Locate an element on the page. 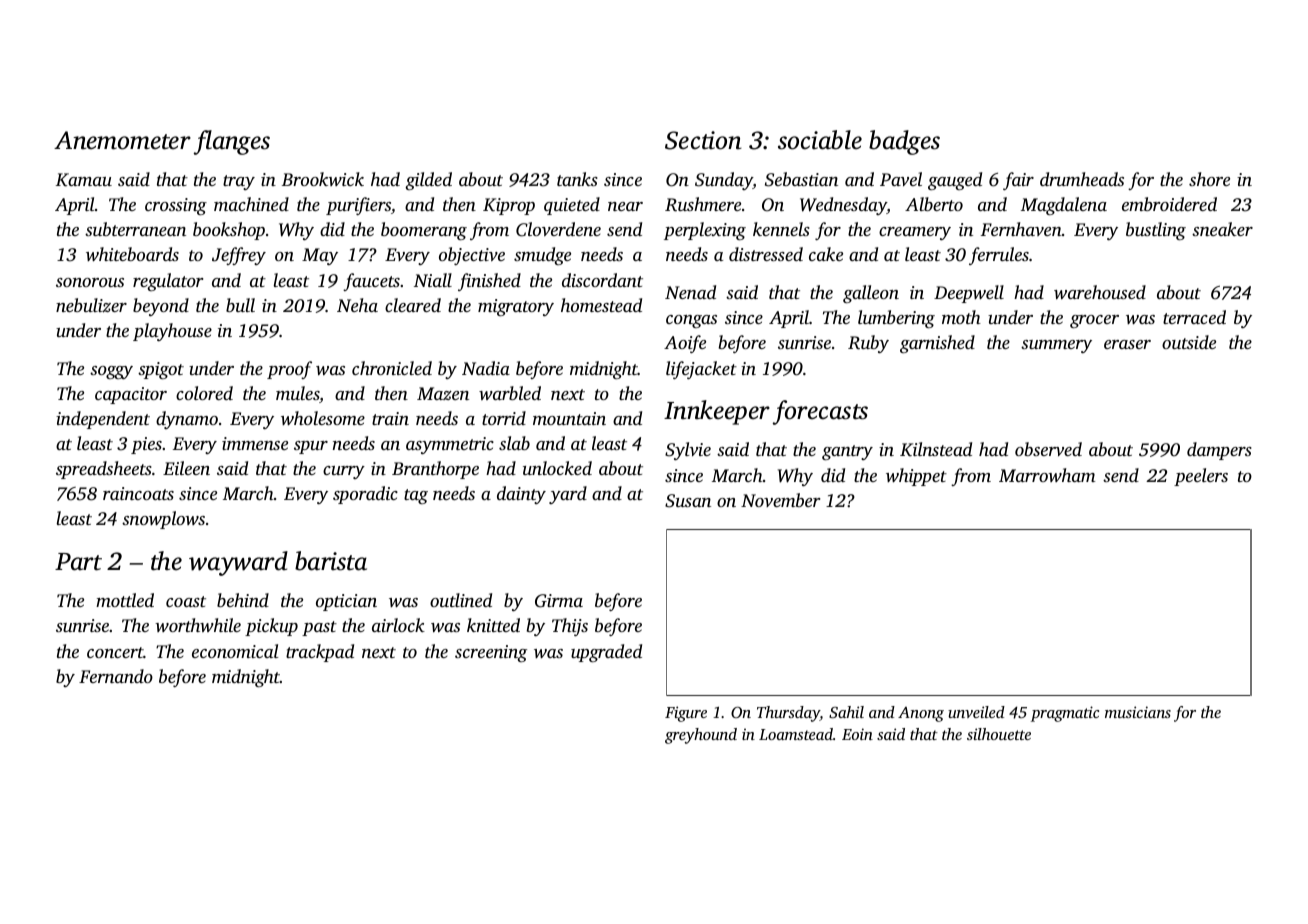  Section is located at coordinates (703, 140).
